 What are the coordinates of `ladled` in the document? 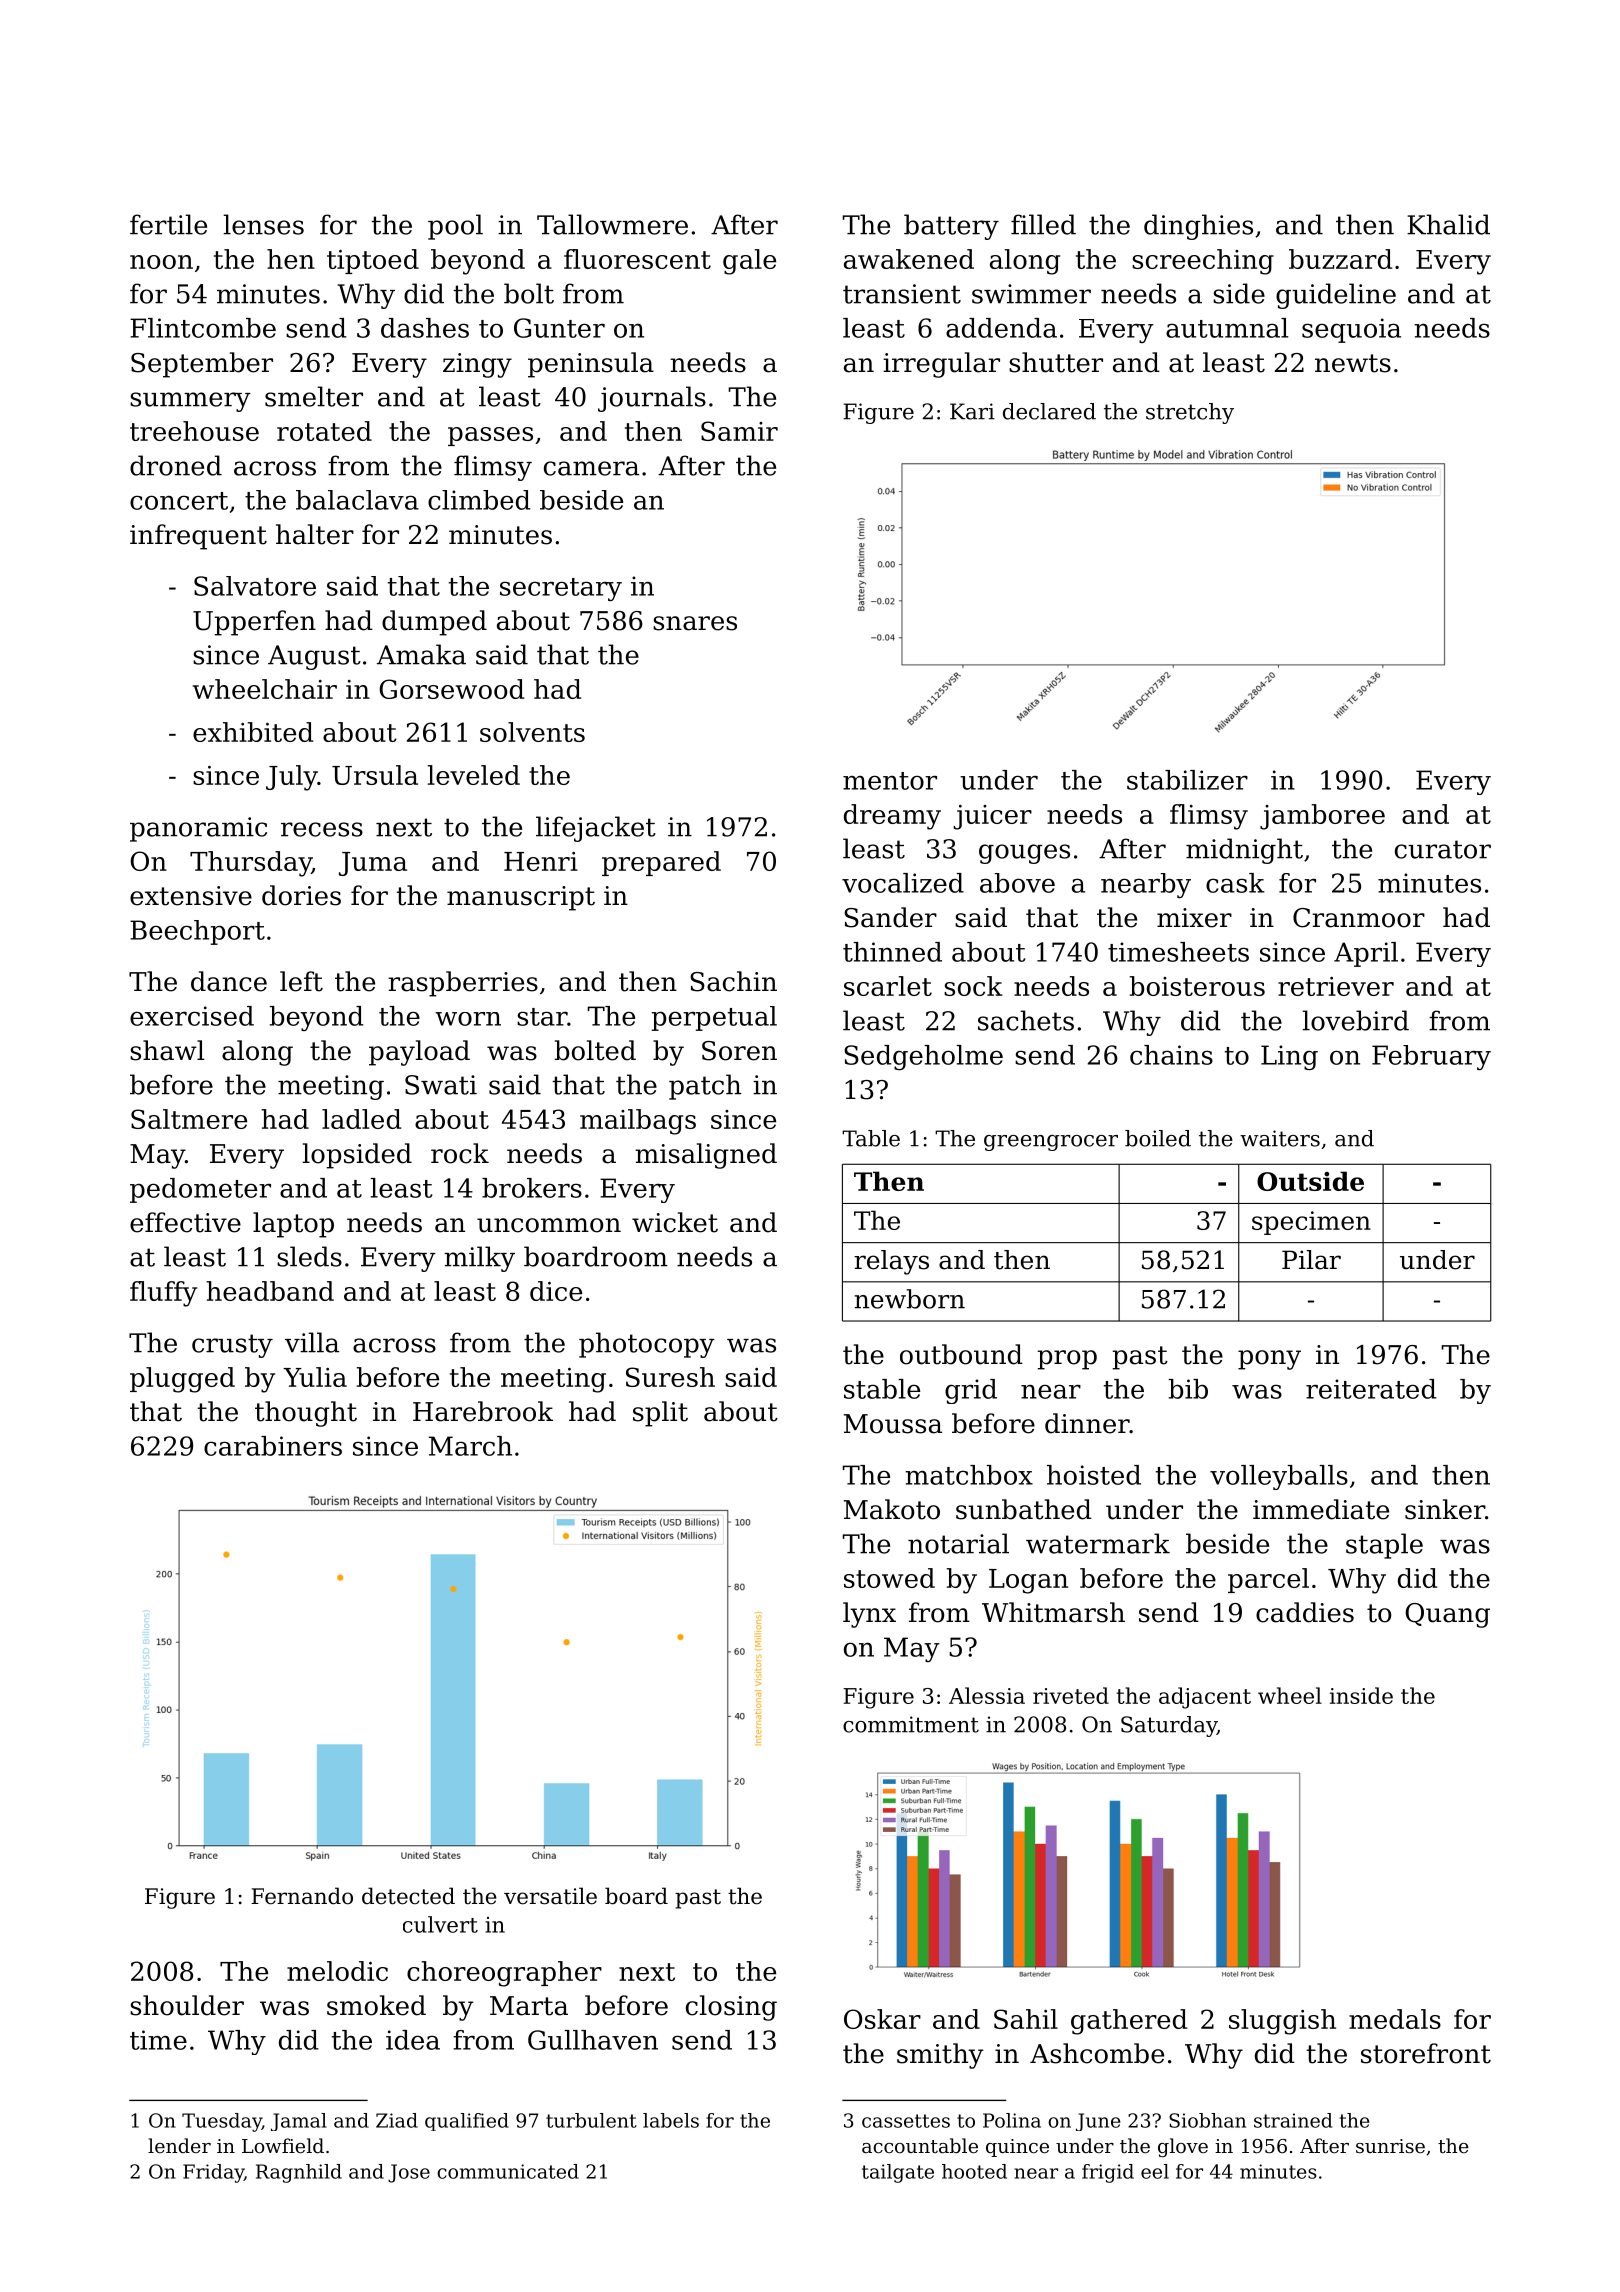 It's located at (361, 1119).
